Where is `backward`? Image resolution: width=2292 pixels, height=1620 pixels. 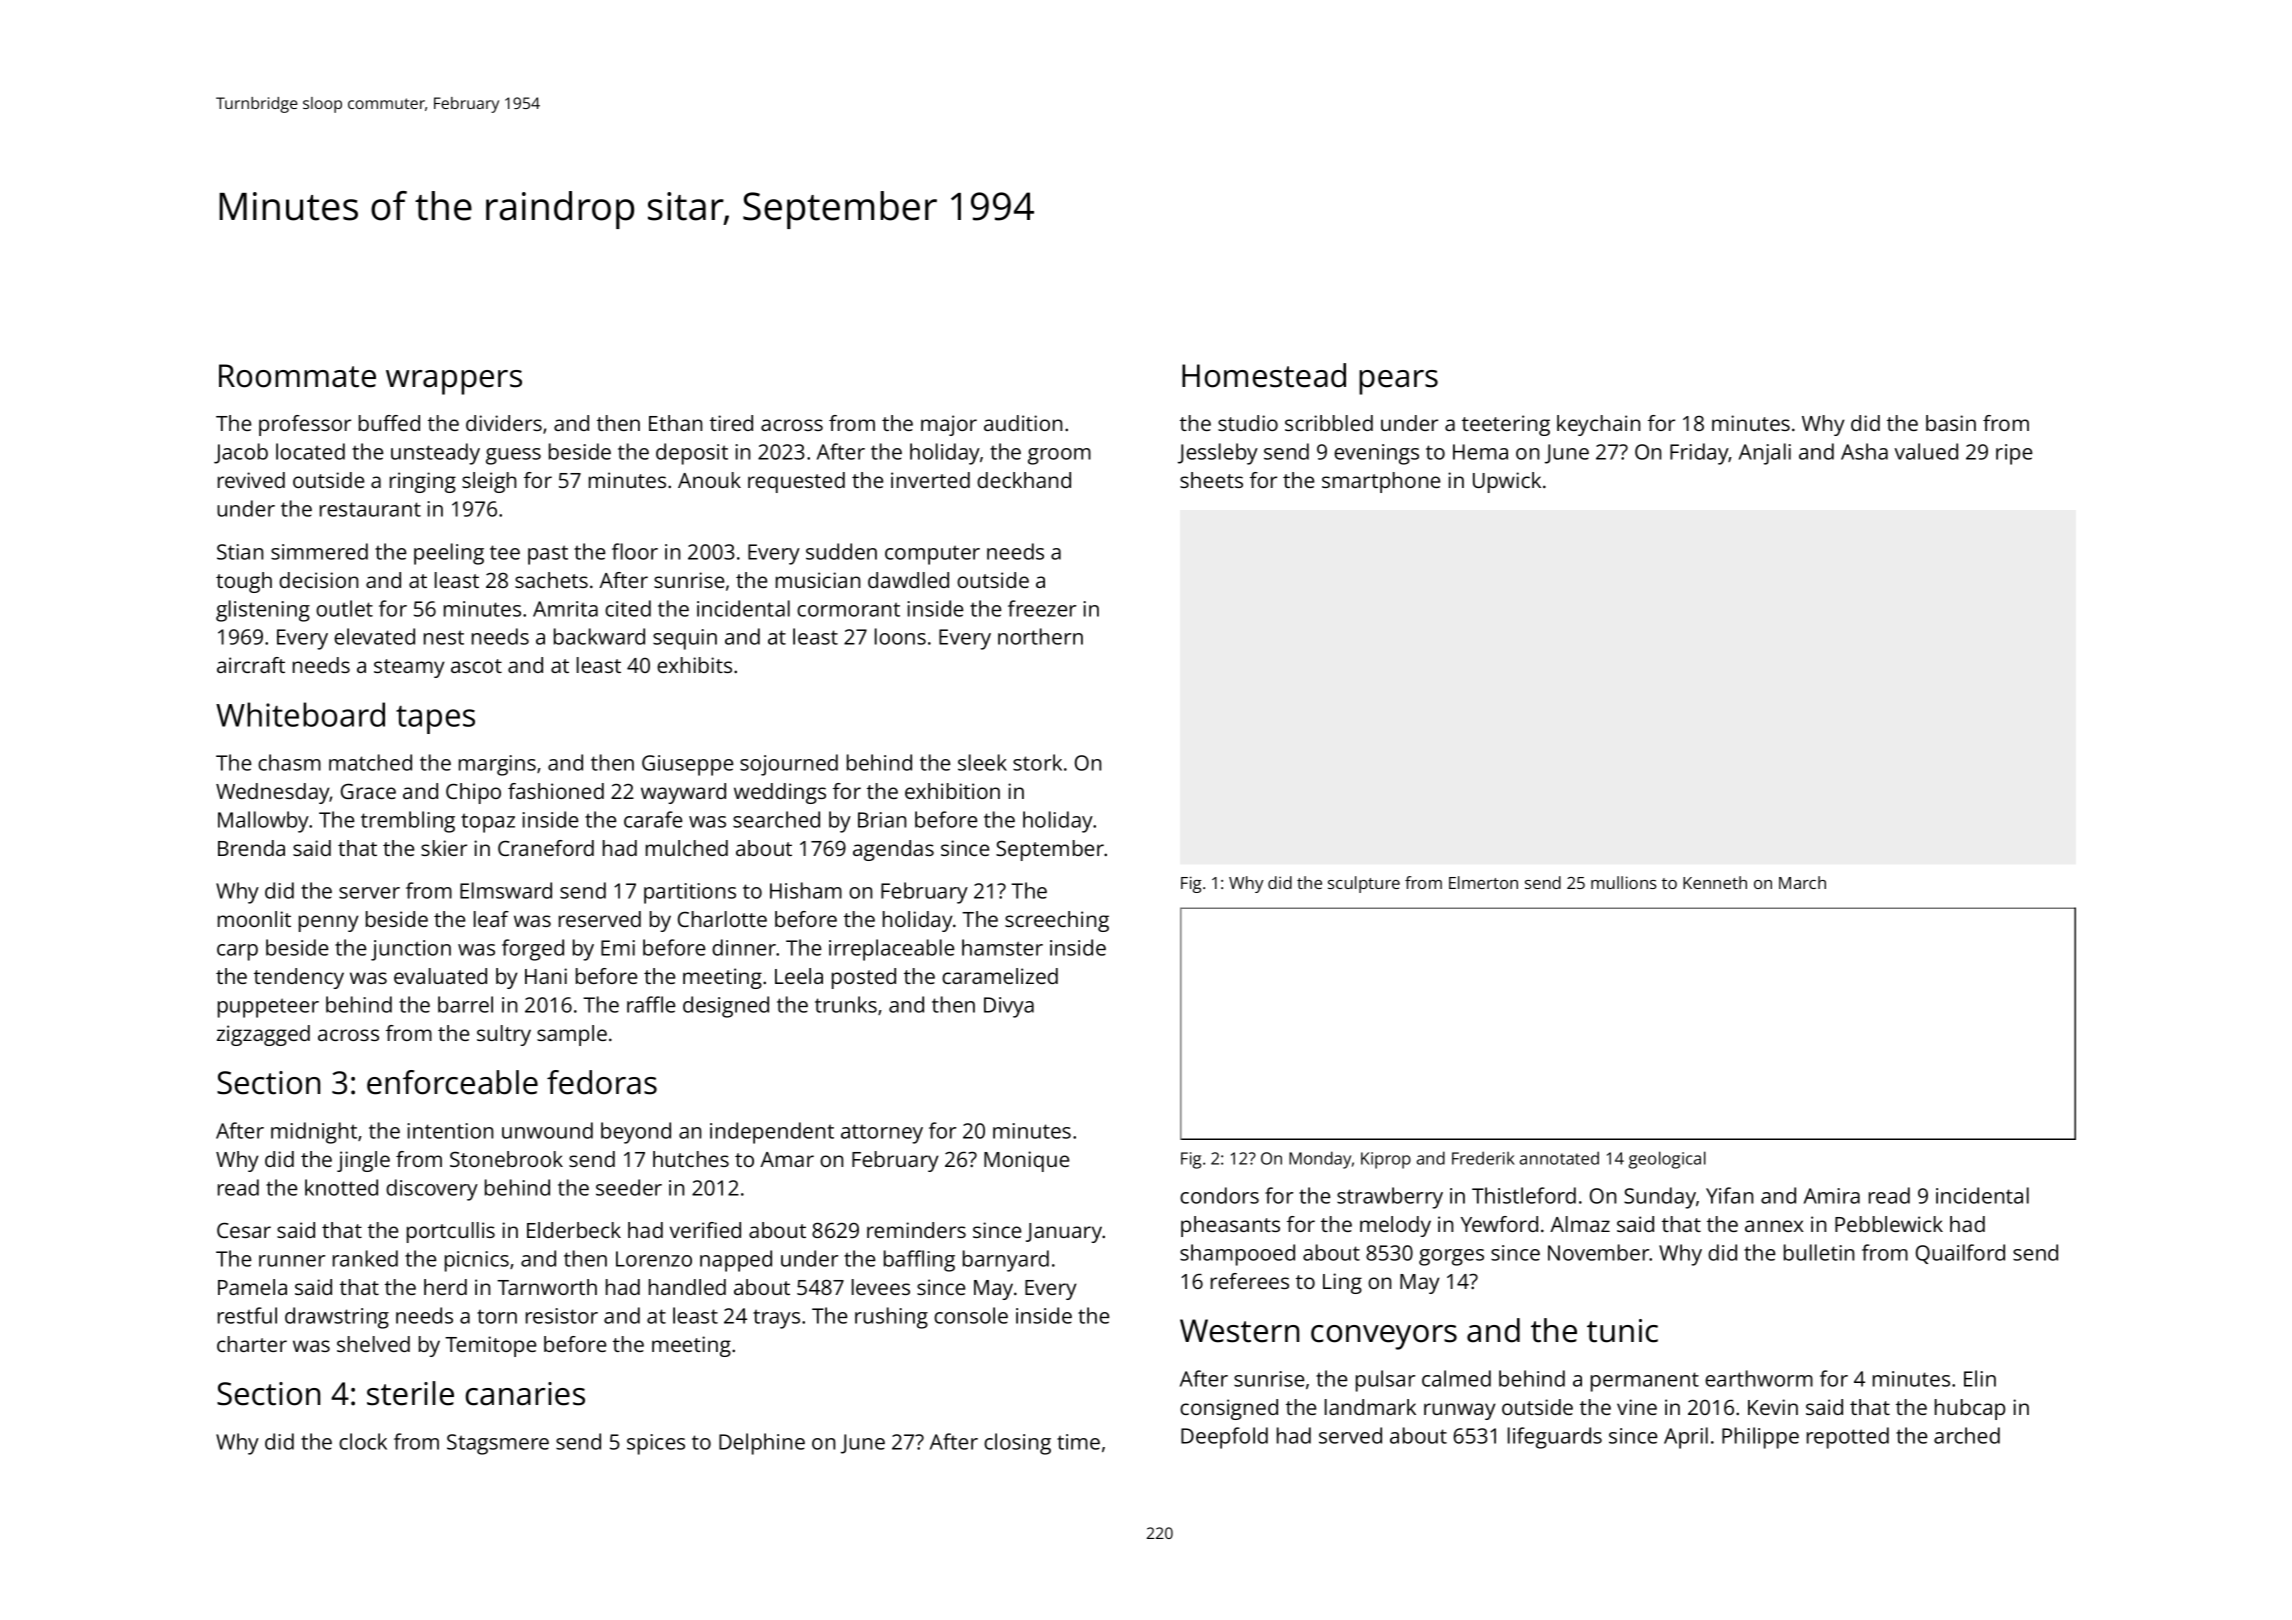
backward is located at coordinates (599, 636).
